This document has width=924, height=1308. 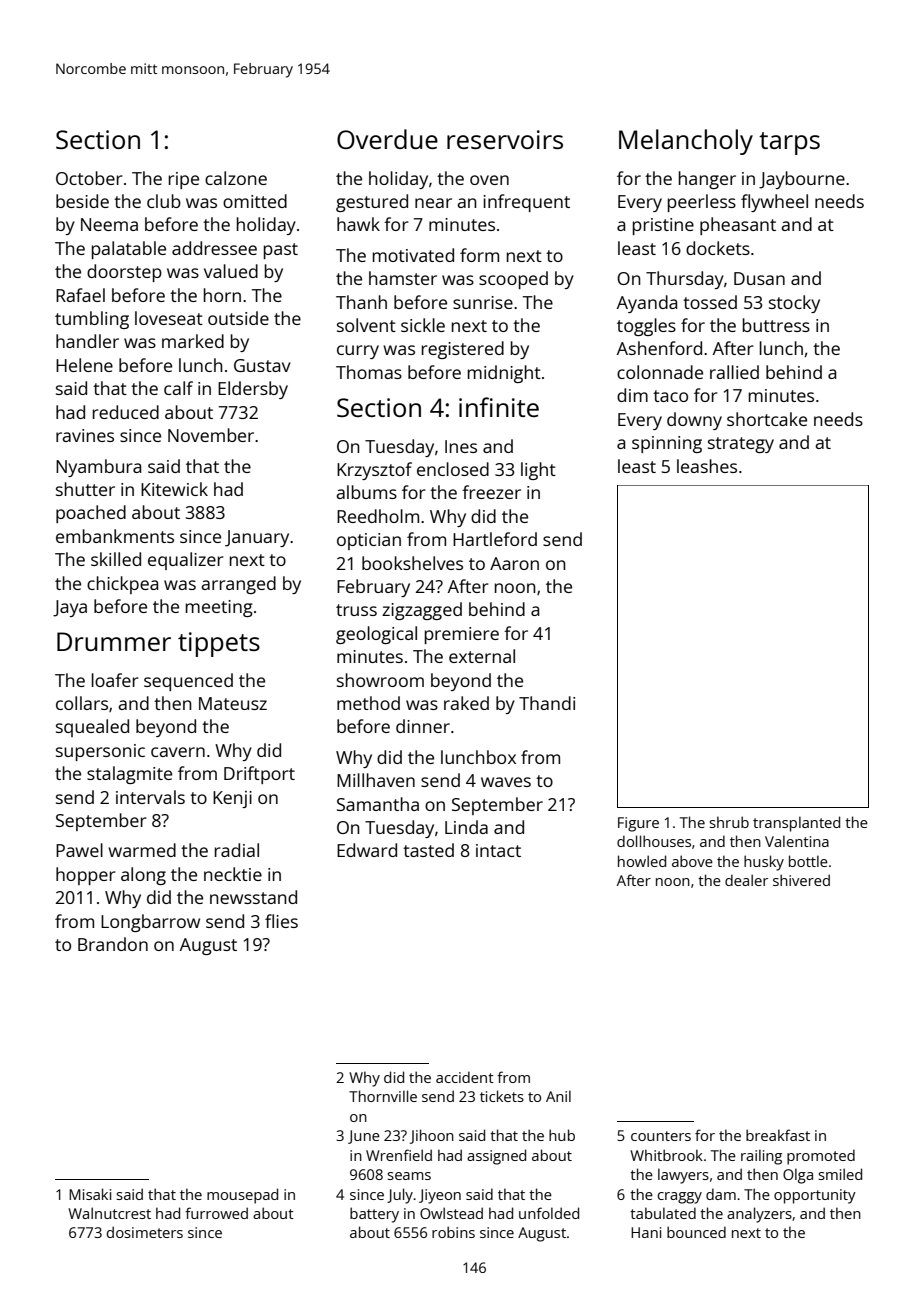 What do you see at coordinates (482, 656) in the document?
I see `external` at bounding box center [482, 656].
